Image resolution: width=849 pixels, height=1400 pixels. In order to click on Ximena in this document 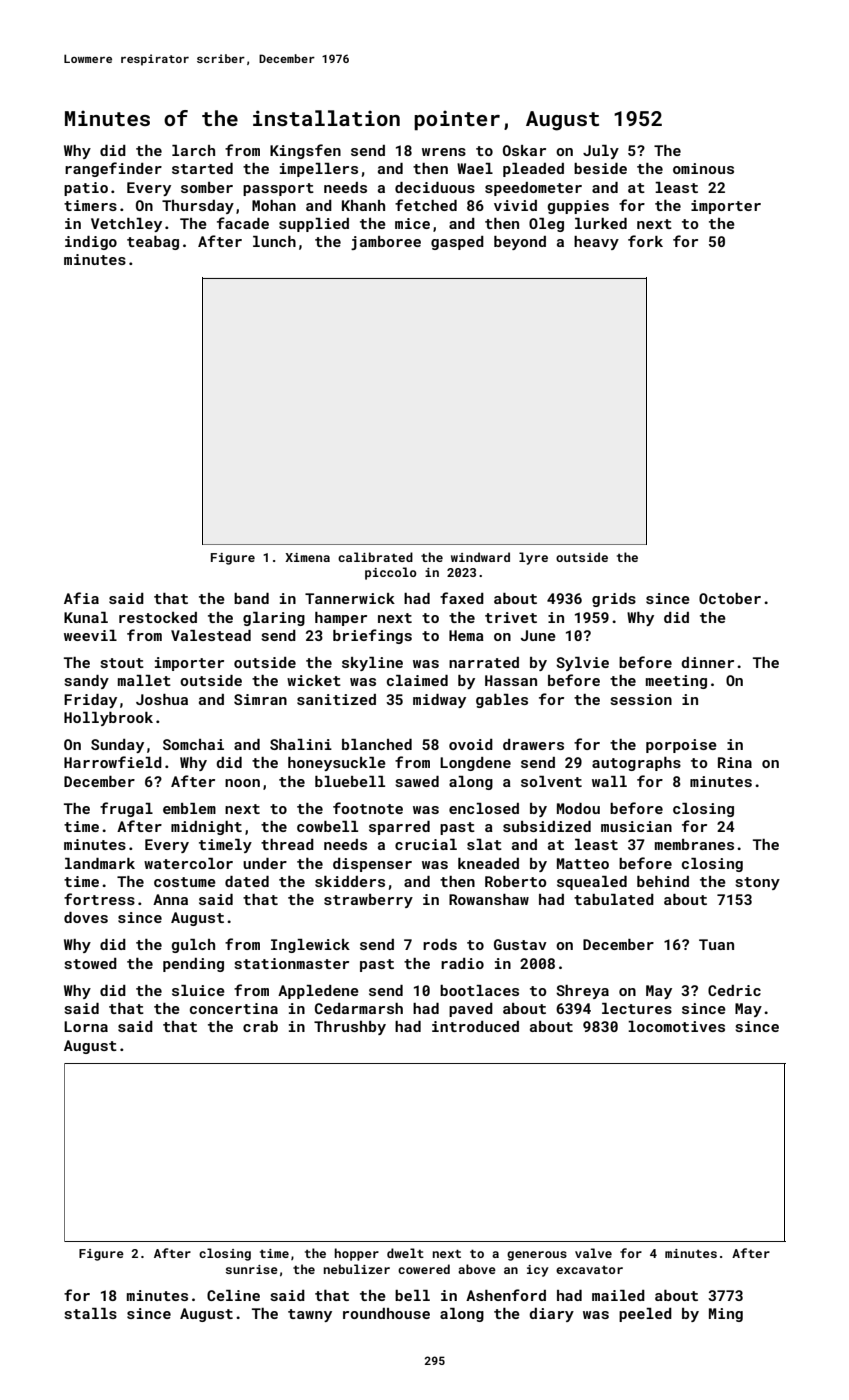, I will do `click(307, 557)`.
